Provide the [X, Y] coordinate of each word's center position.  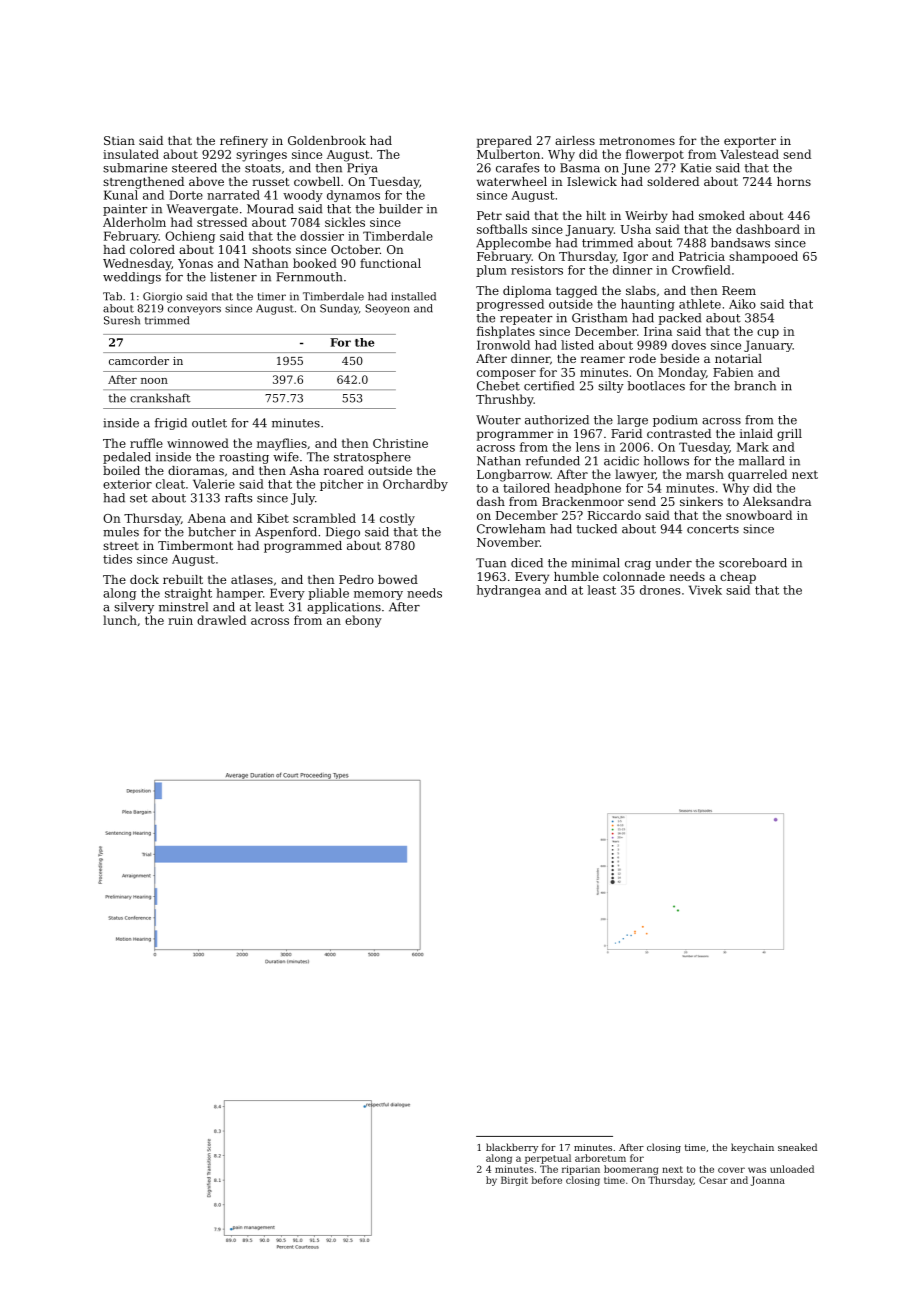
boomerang [631, 1170]
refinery [244, 142]
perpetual [548, 1159]
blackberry [512, 1148]
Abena [207, 518]
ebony [363, 621]
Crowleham [511, 529]
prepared [504, 142]
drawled [221, 620]
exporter [750, 142]
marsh [705, 474]
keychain [752, 1148]
